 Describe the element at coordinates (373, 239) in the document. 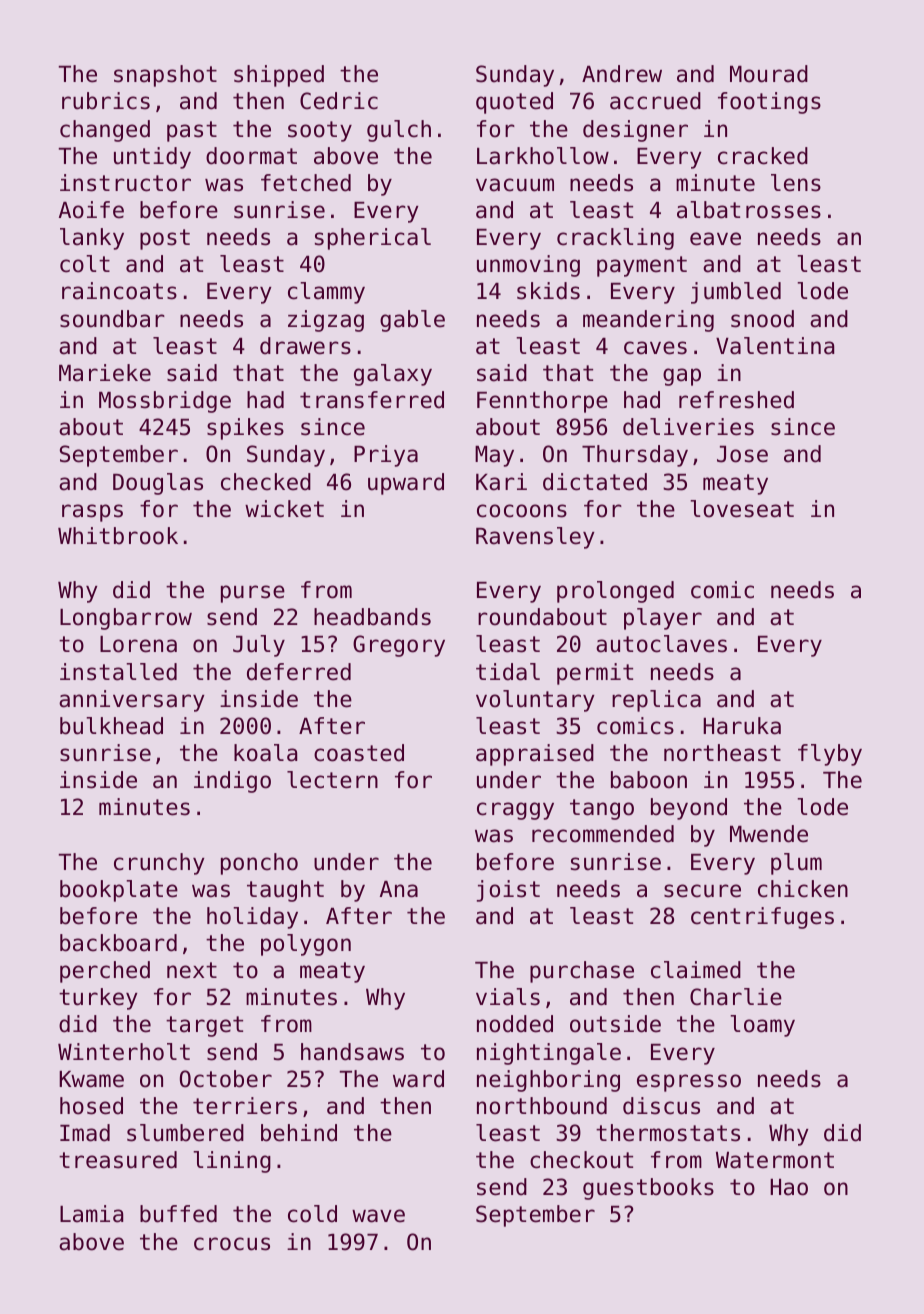

I see `spherical` at that location.
